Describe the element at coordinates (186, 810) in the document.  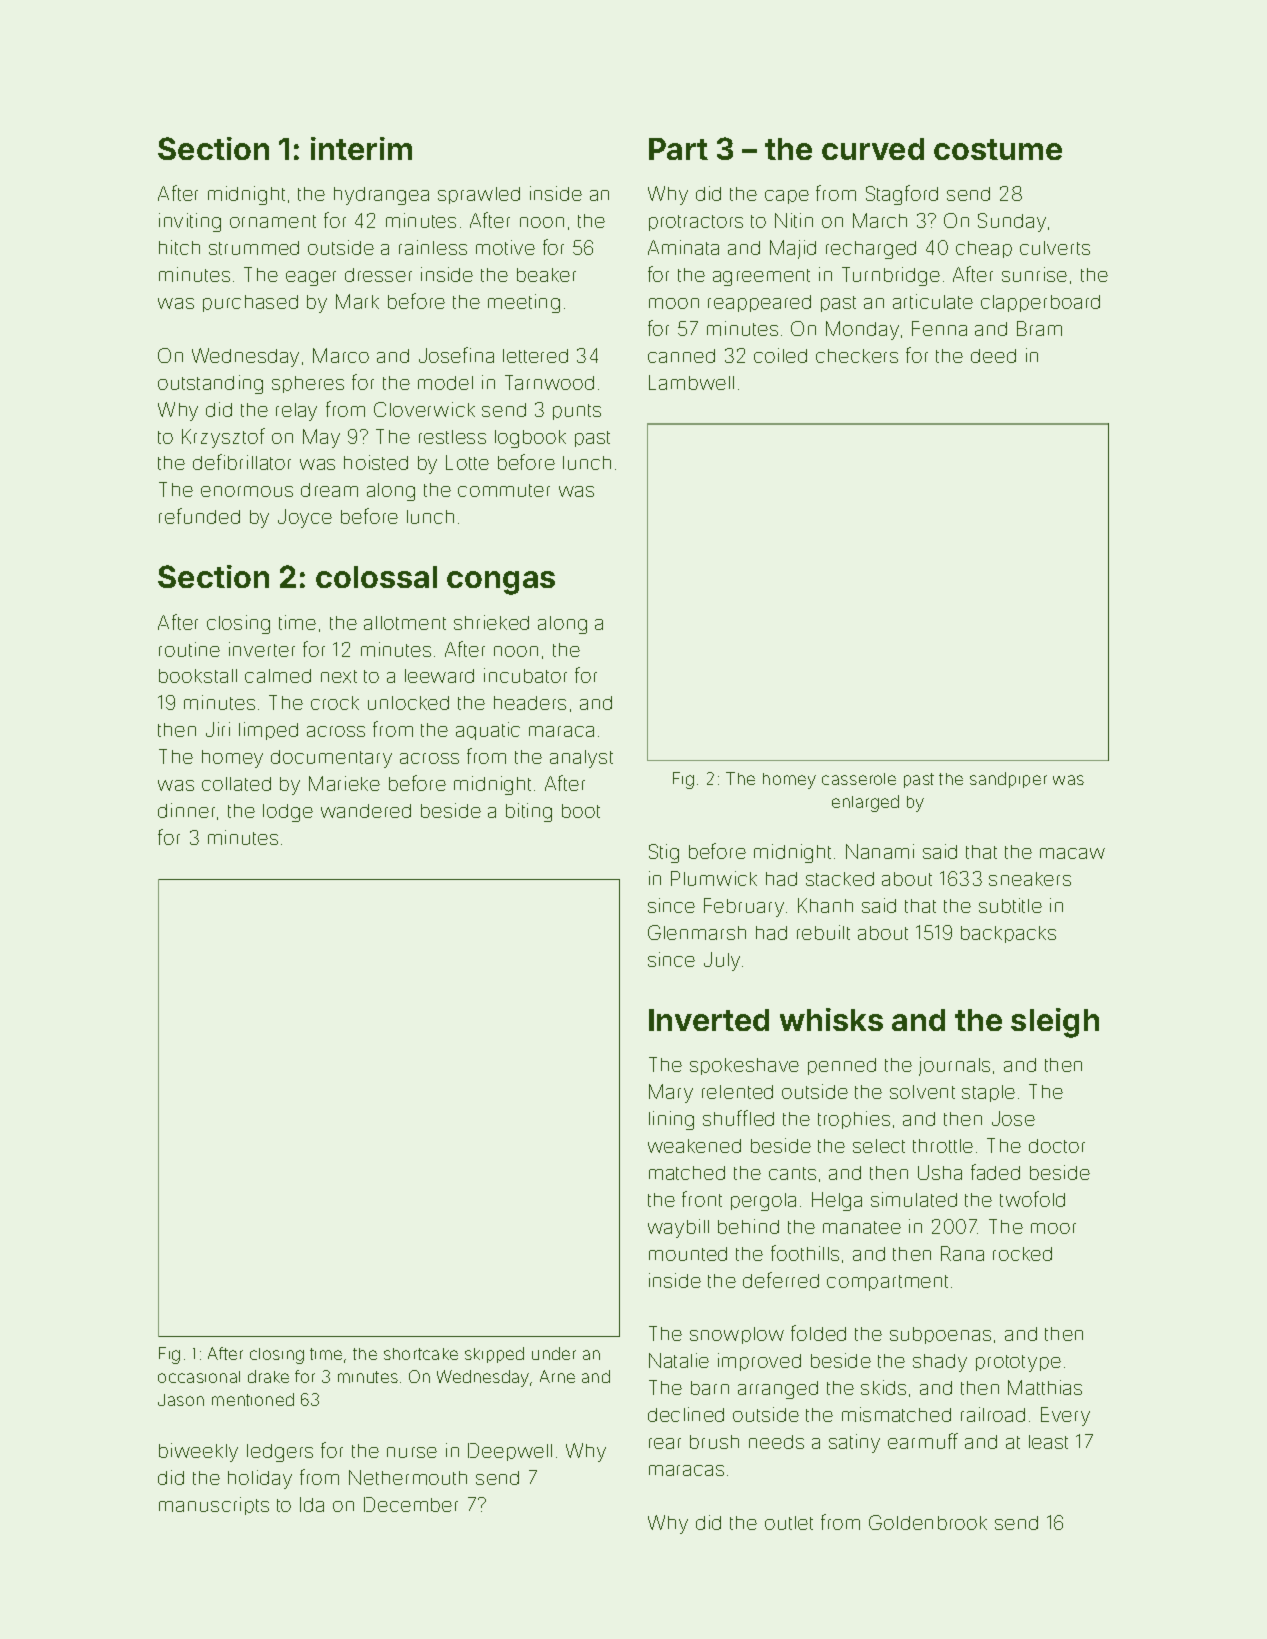
I see `dinner` at that location.
